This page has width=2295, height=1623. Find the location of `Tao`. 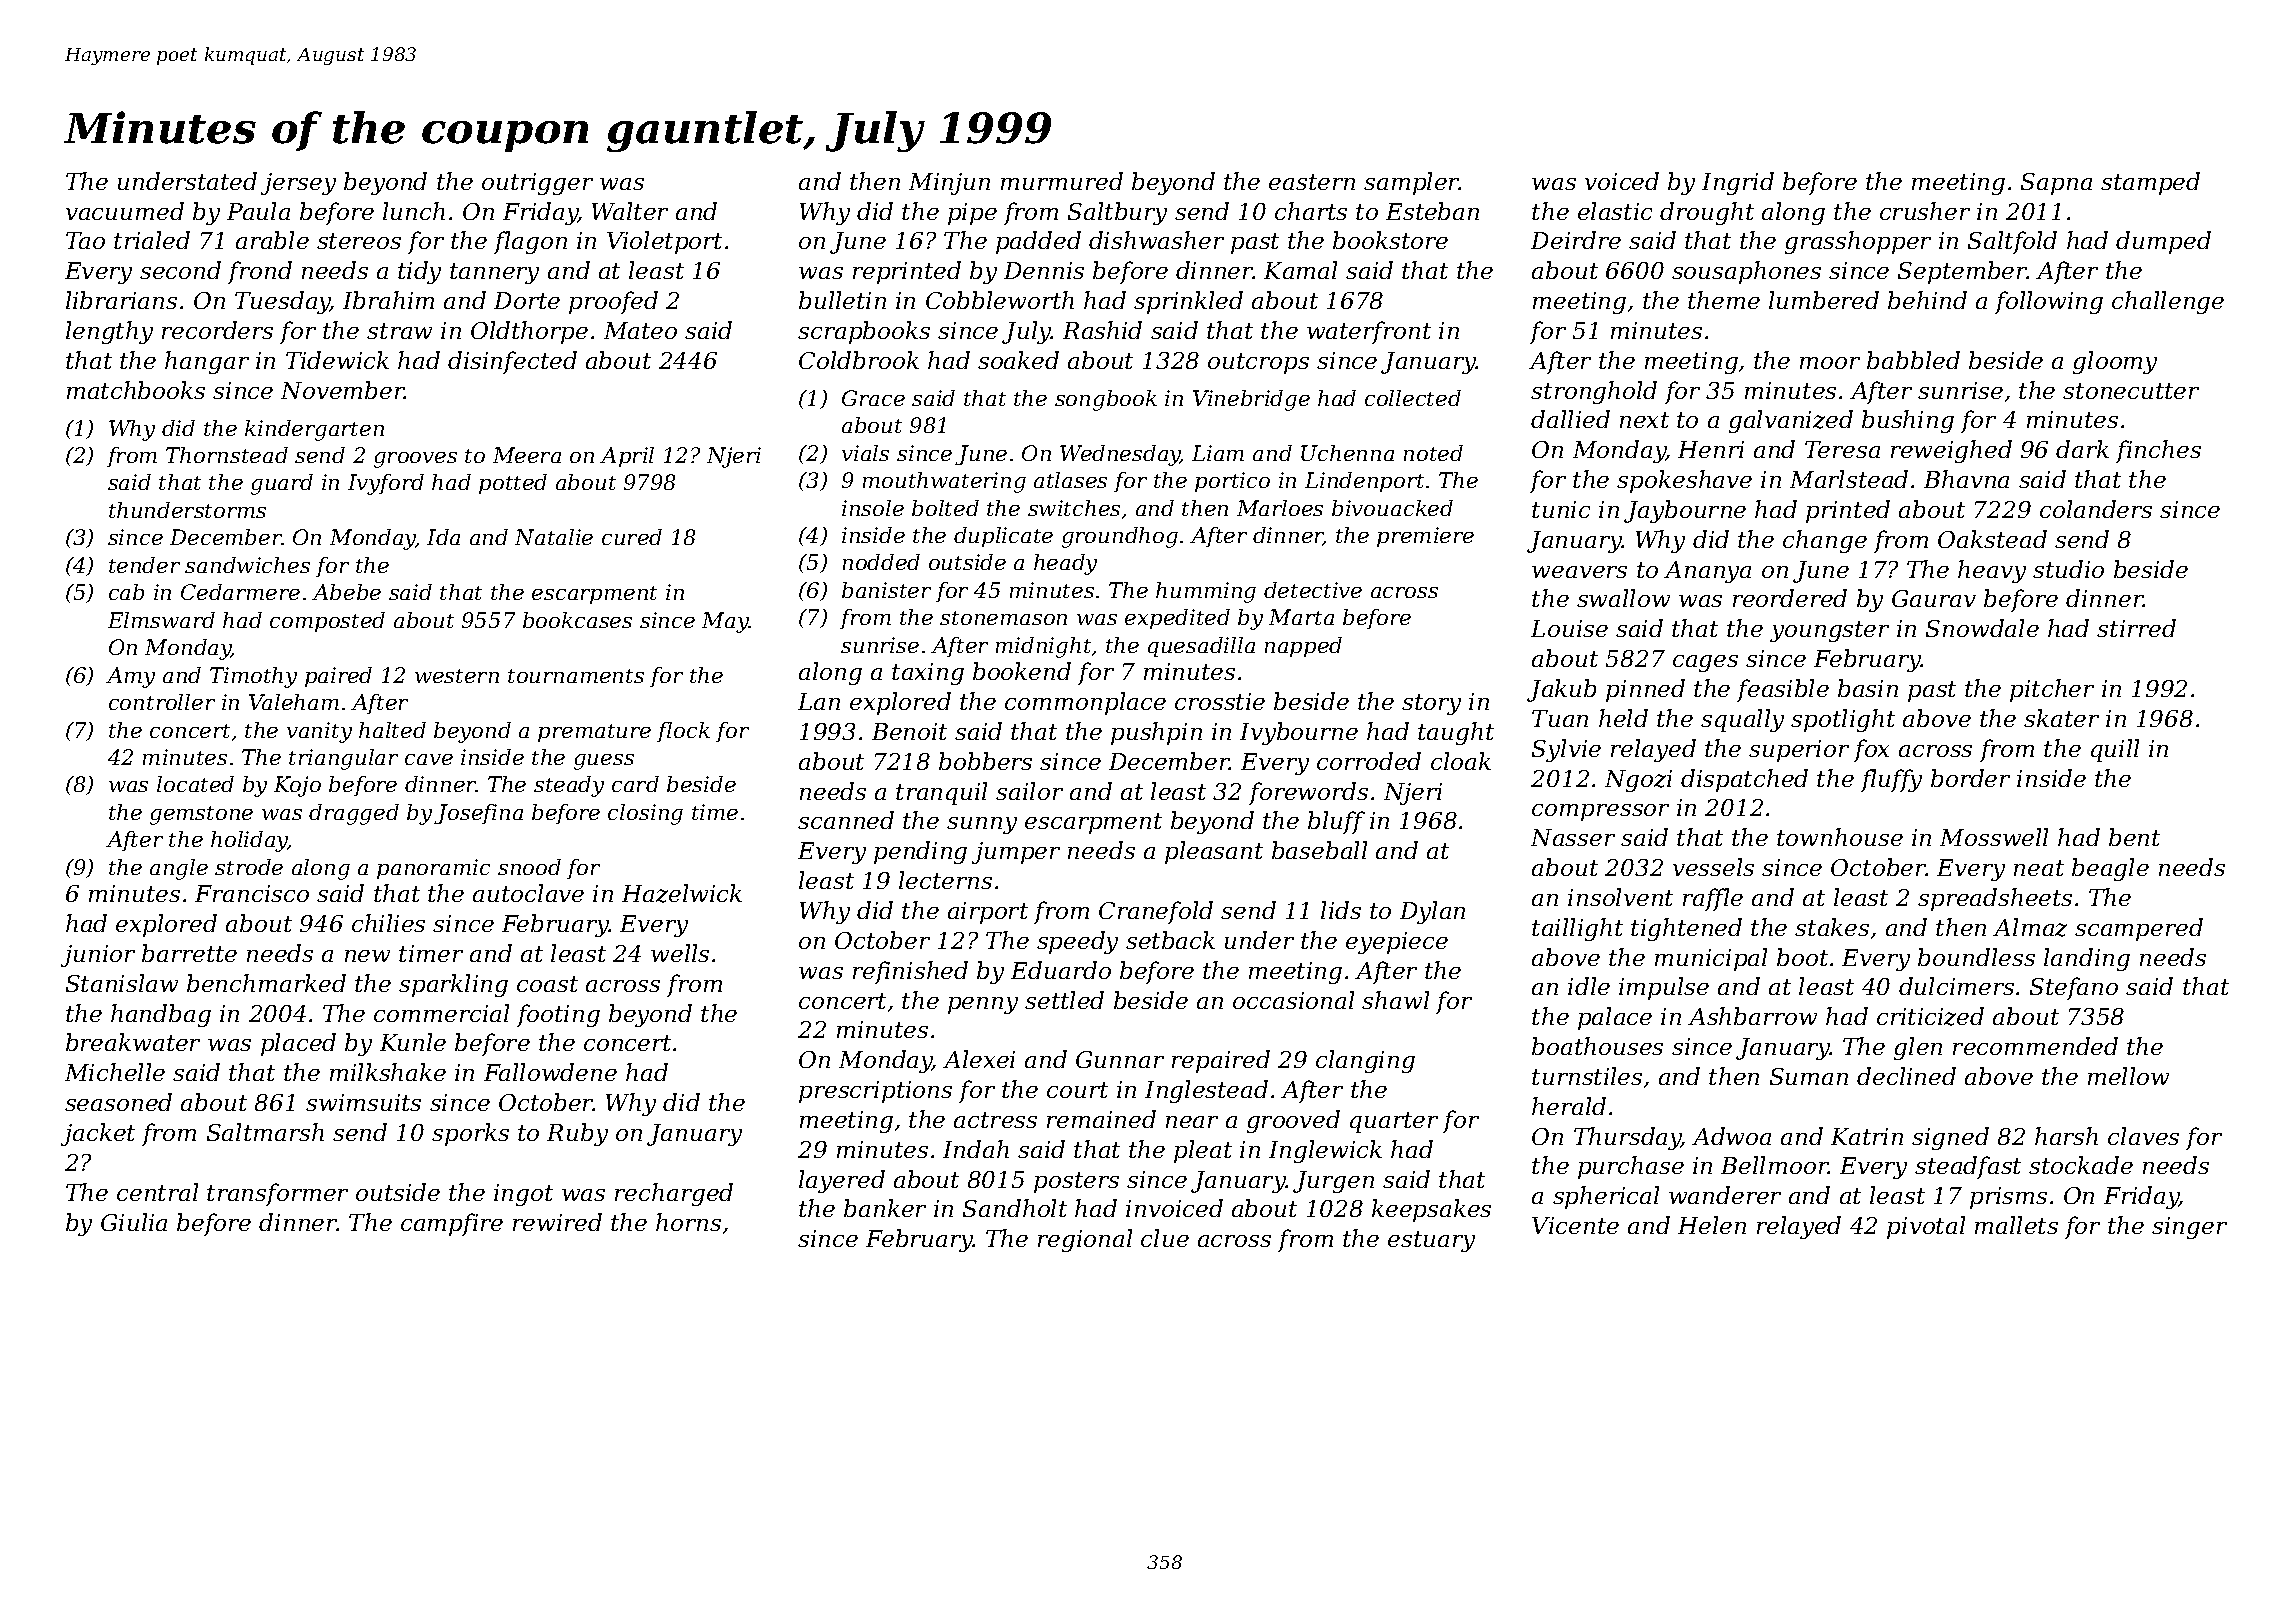

Tao is located at coordinates (85, 240).
